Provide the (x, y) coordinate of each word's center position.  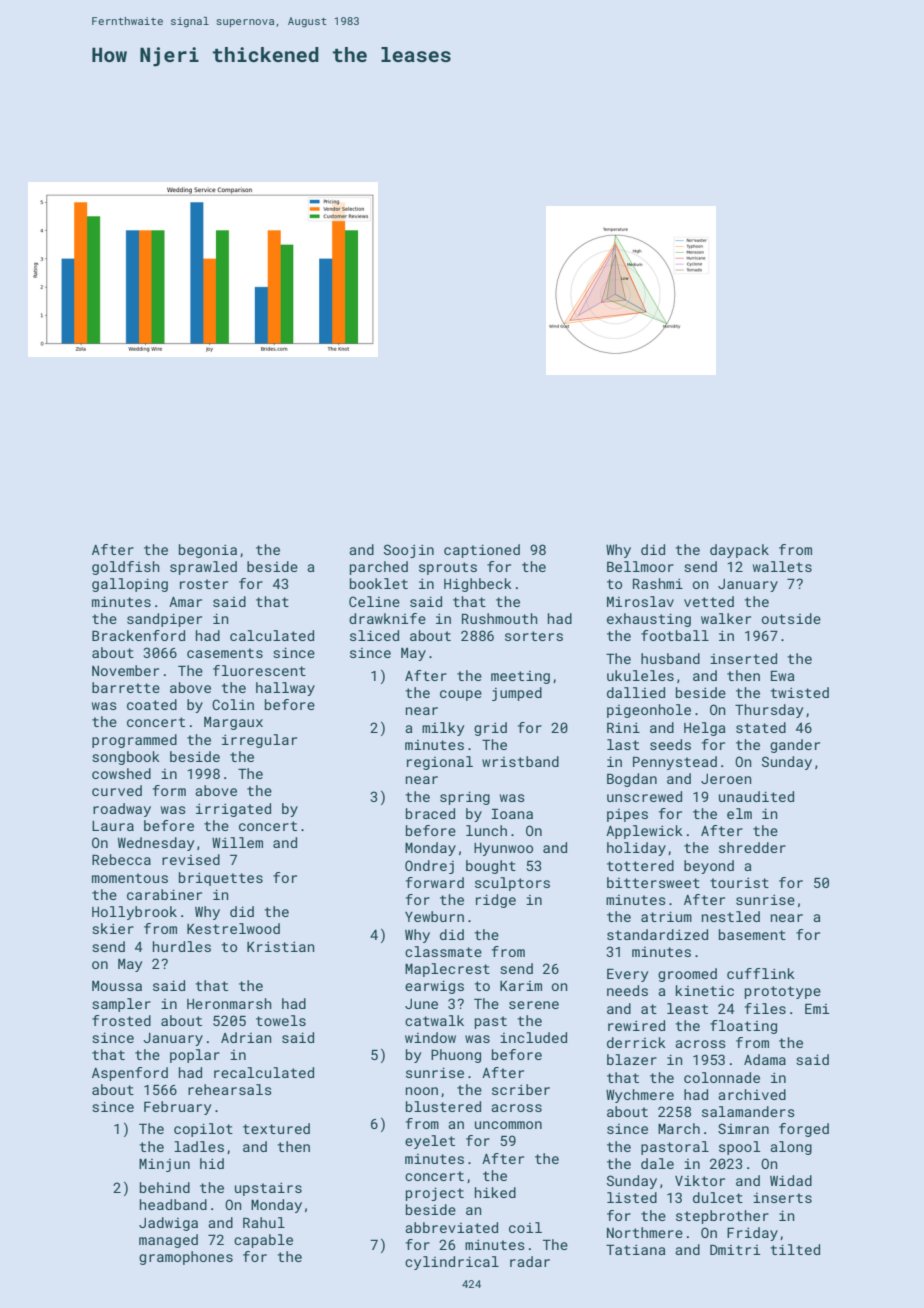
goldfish (126, 568)
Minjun (164, 1165)
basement (752, 934)
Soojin (409, 551)
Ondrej (429, 867)
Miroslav (640, 601)
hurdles (182, 946)
